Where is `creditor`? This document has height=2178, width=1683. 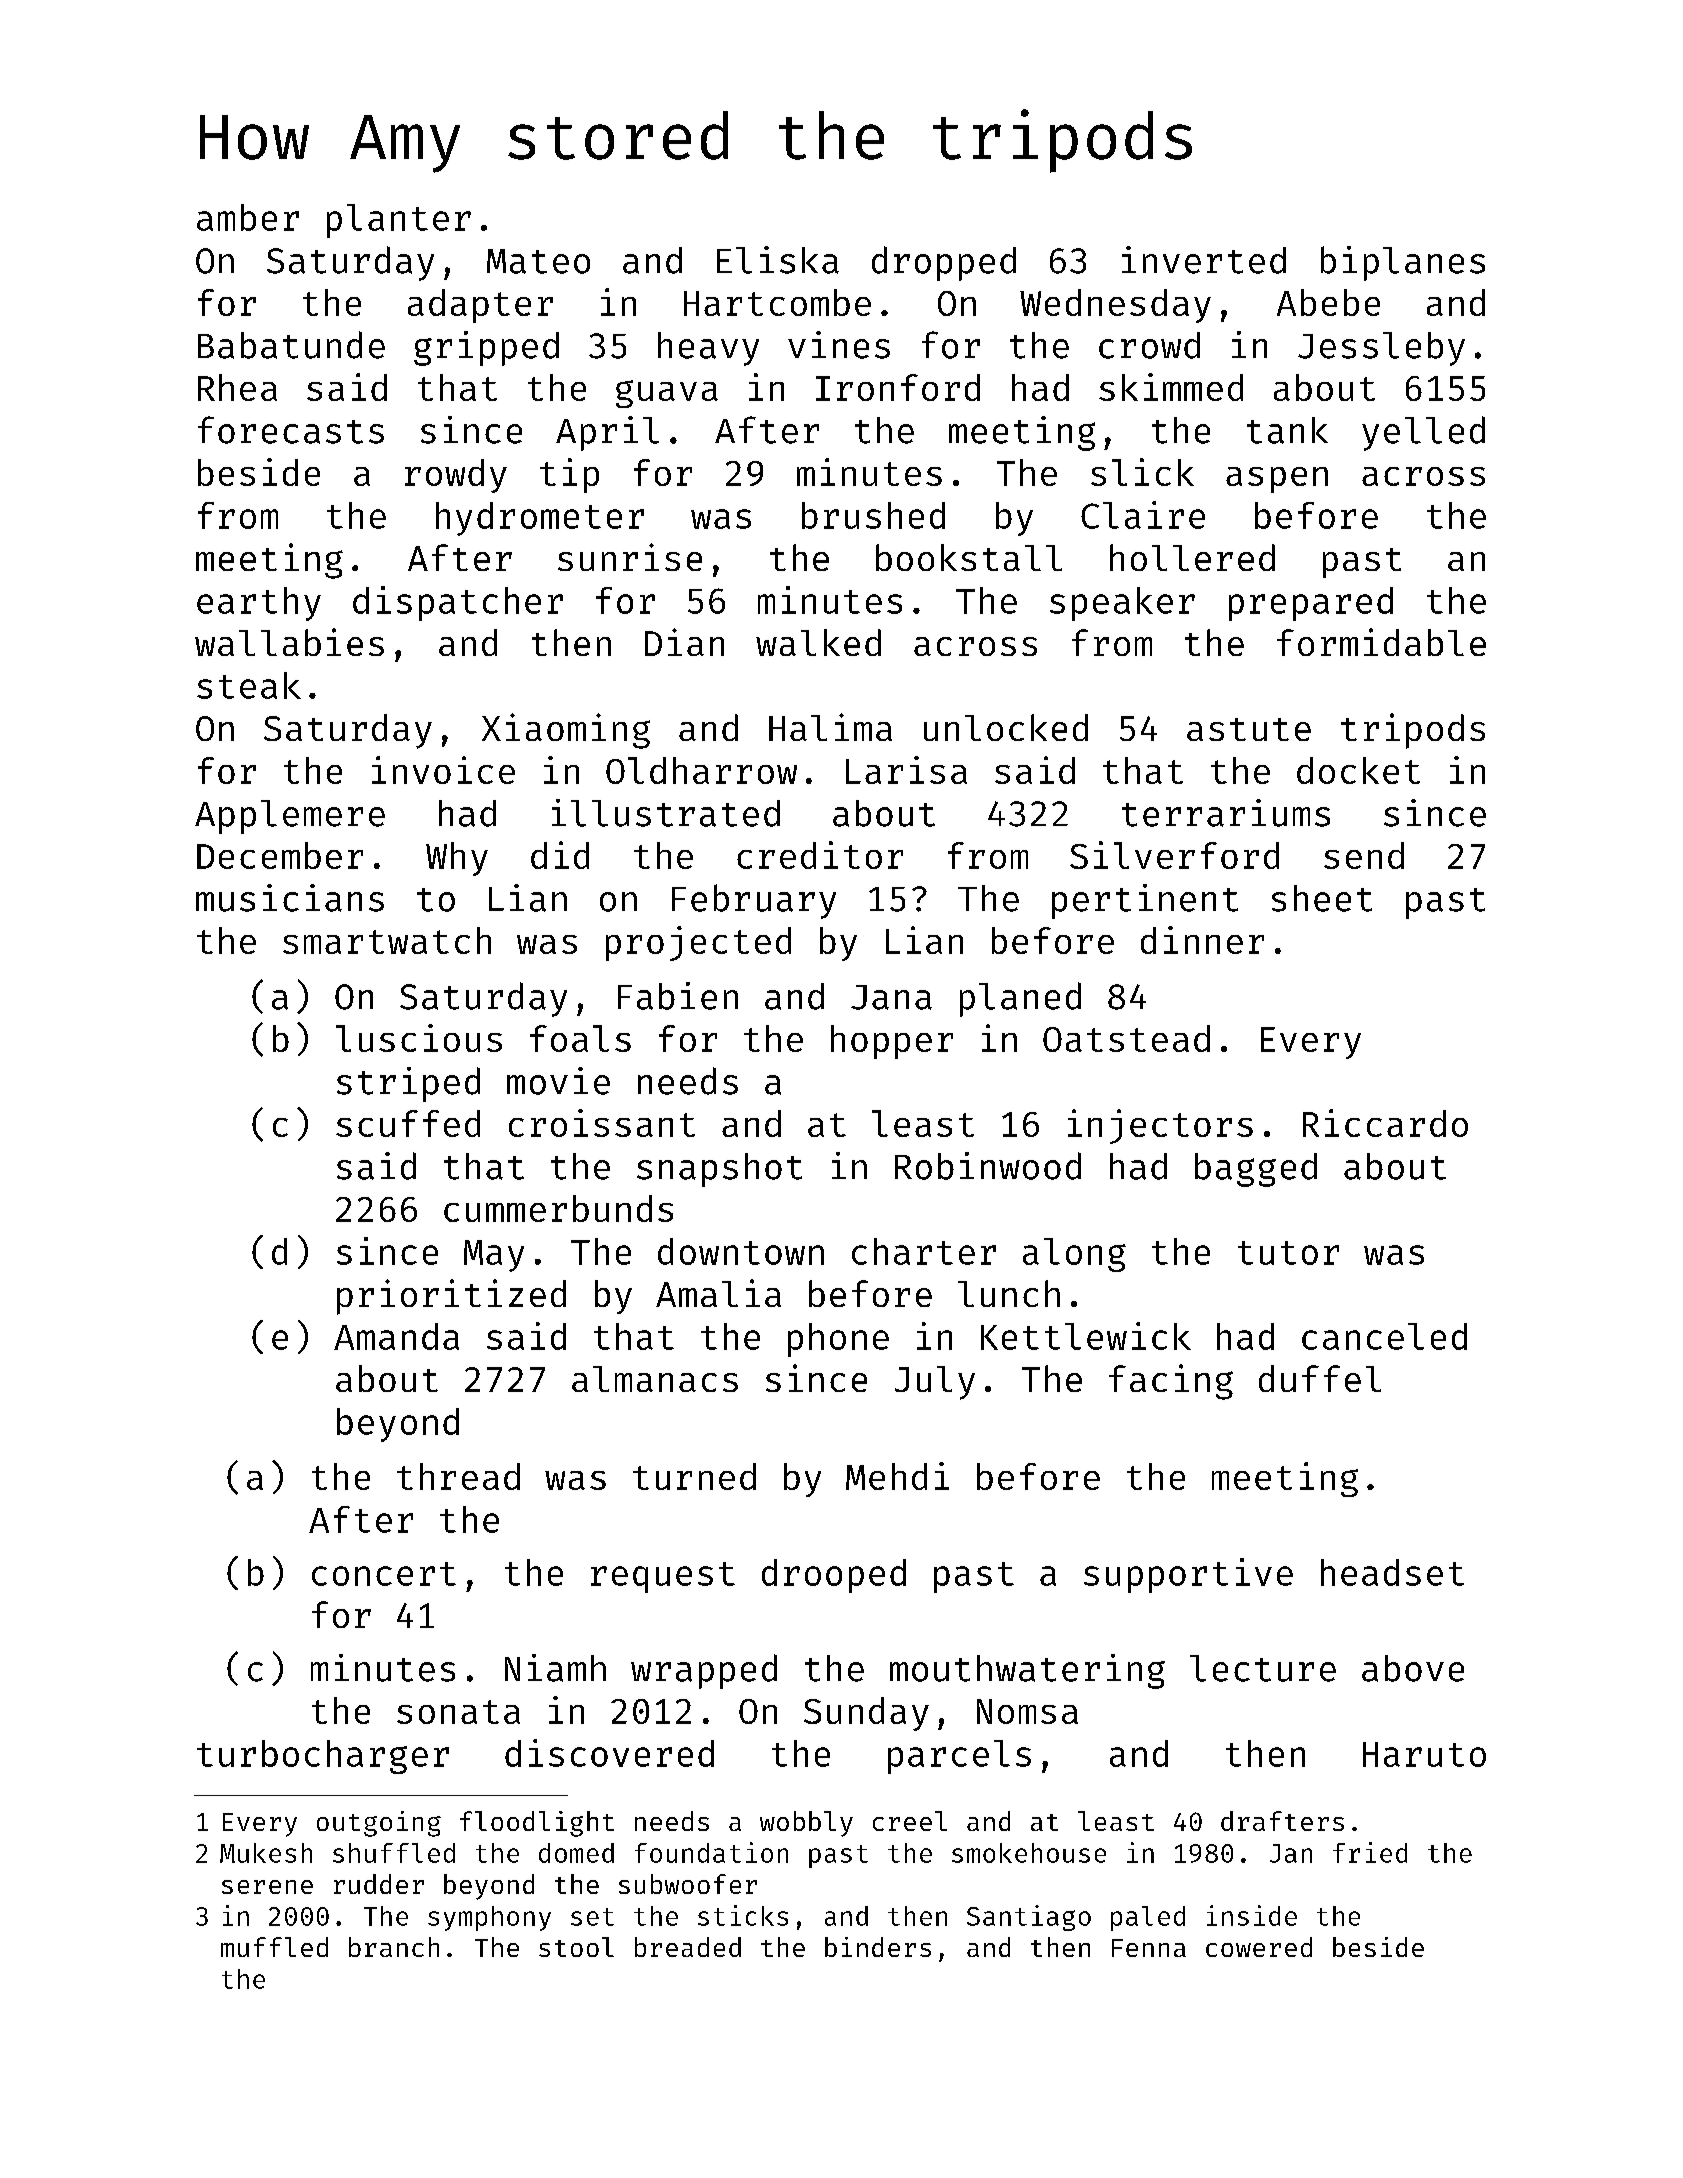
creditor is located at coordinates (820, 855).
